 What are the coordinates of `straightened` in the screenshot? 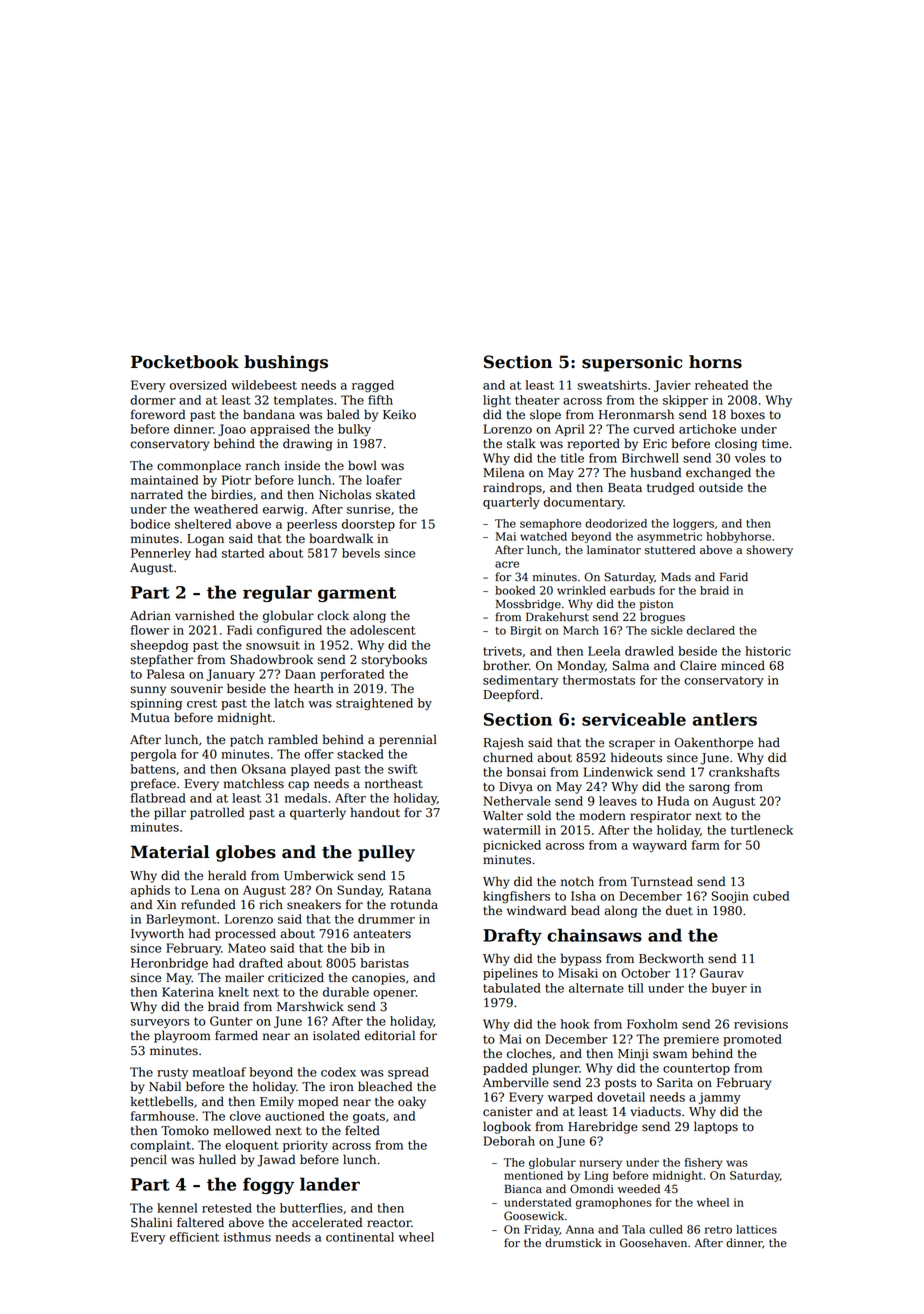 It's located at (374, 704).
